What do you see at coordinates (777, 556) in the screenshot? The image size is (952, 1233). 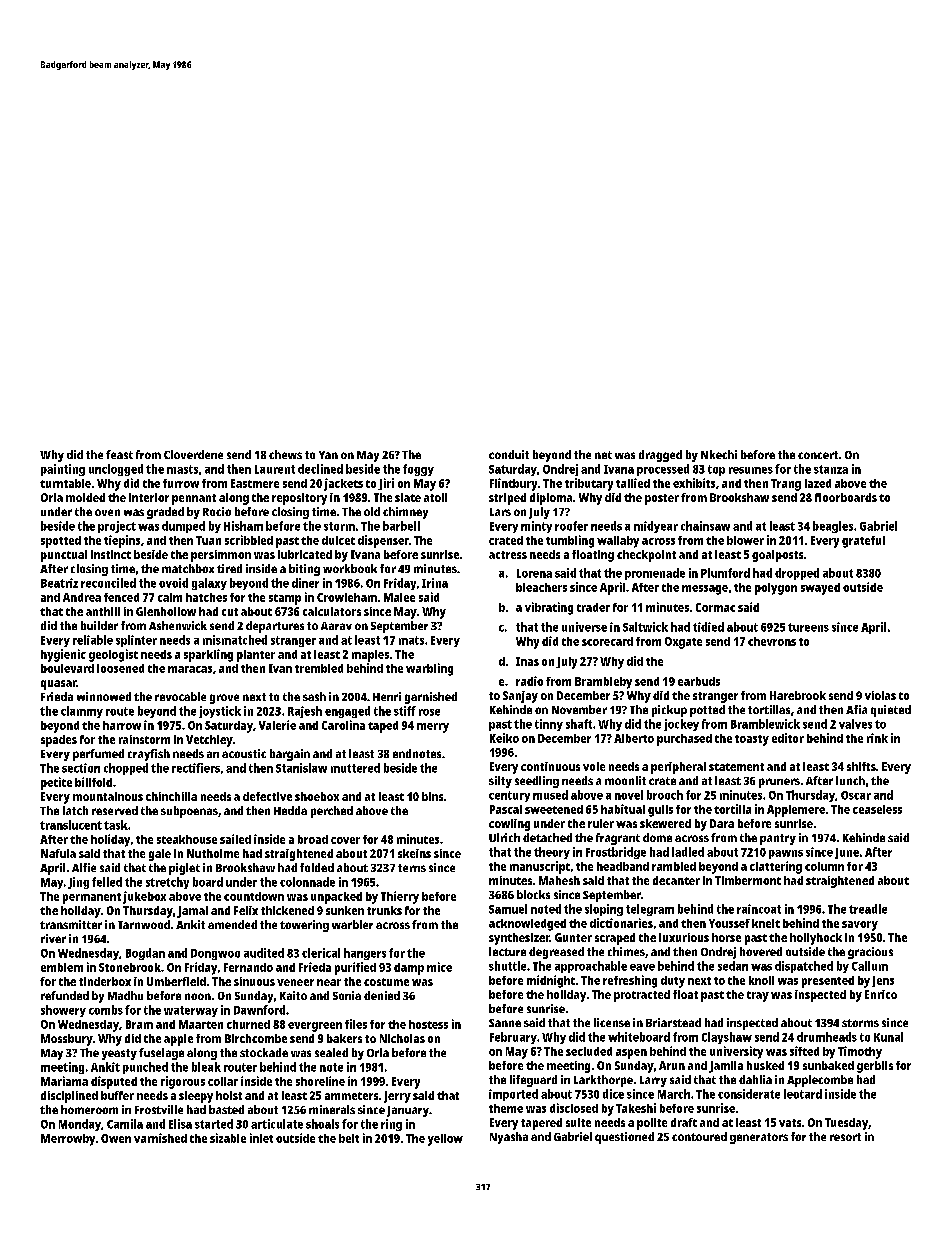 I see `goalposts` at bounding box center [777, 556].
